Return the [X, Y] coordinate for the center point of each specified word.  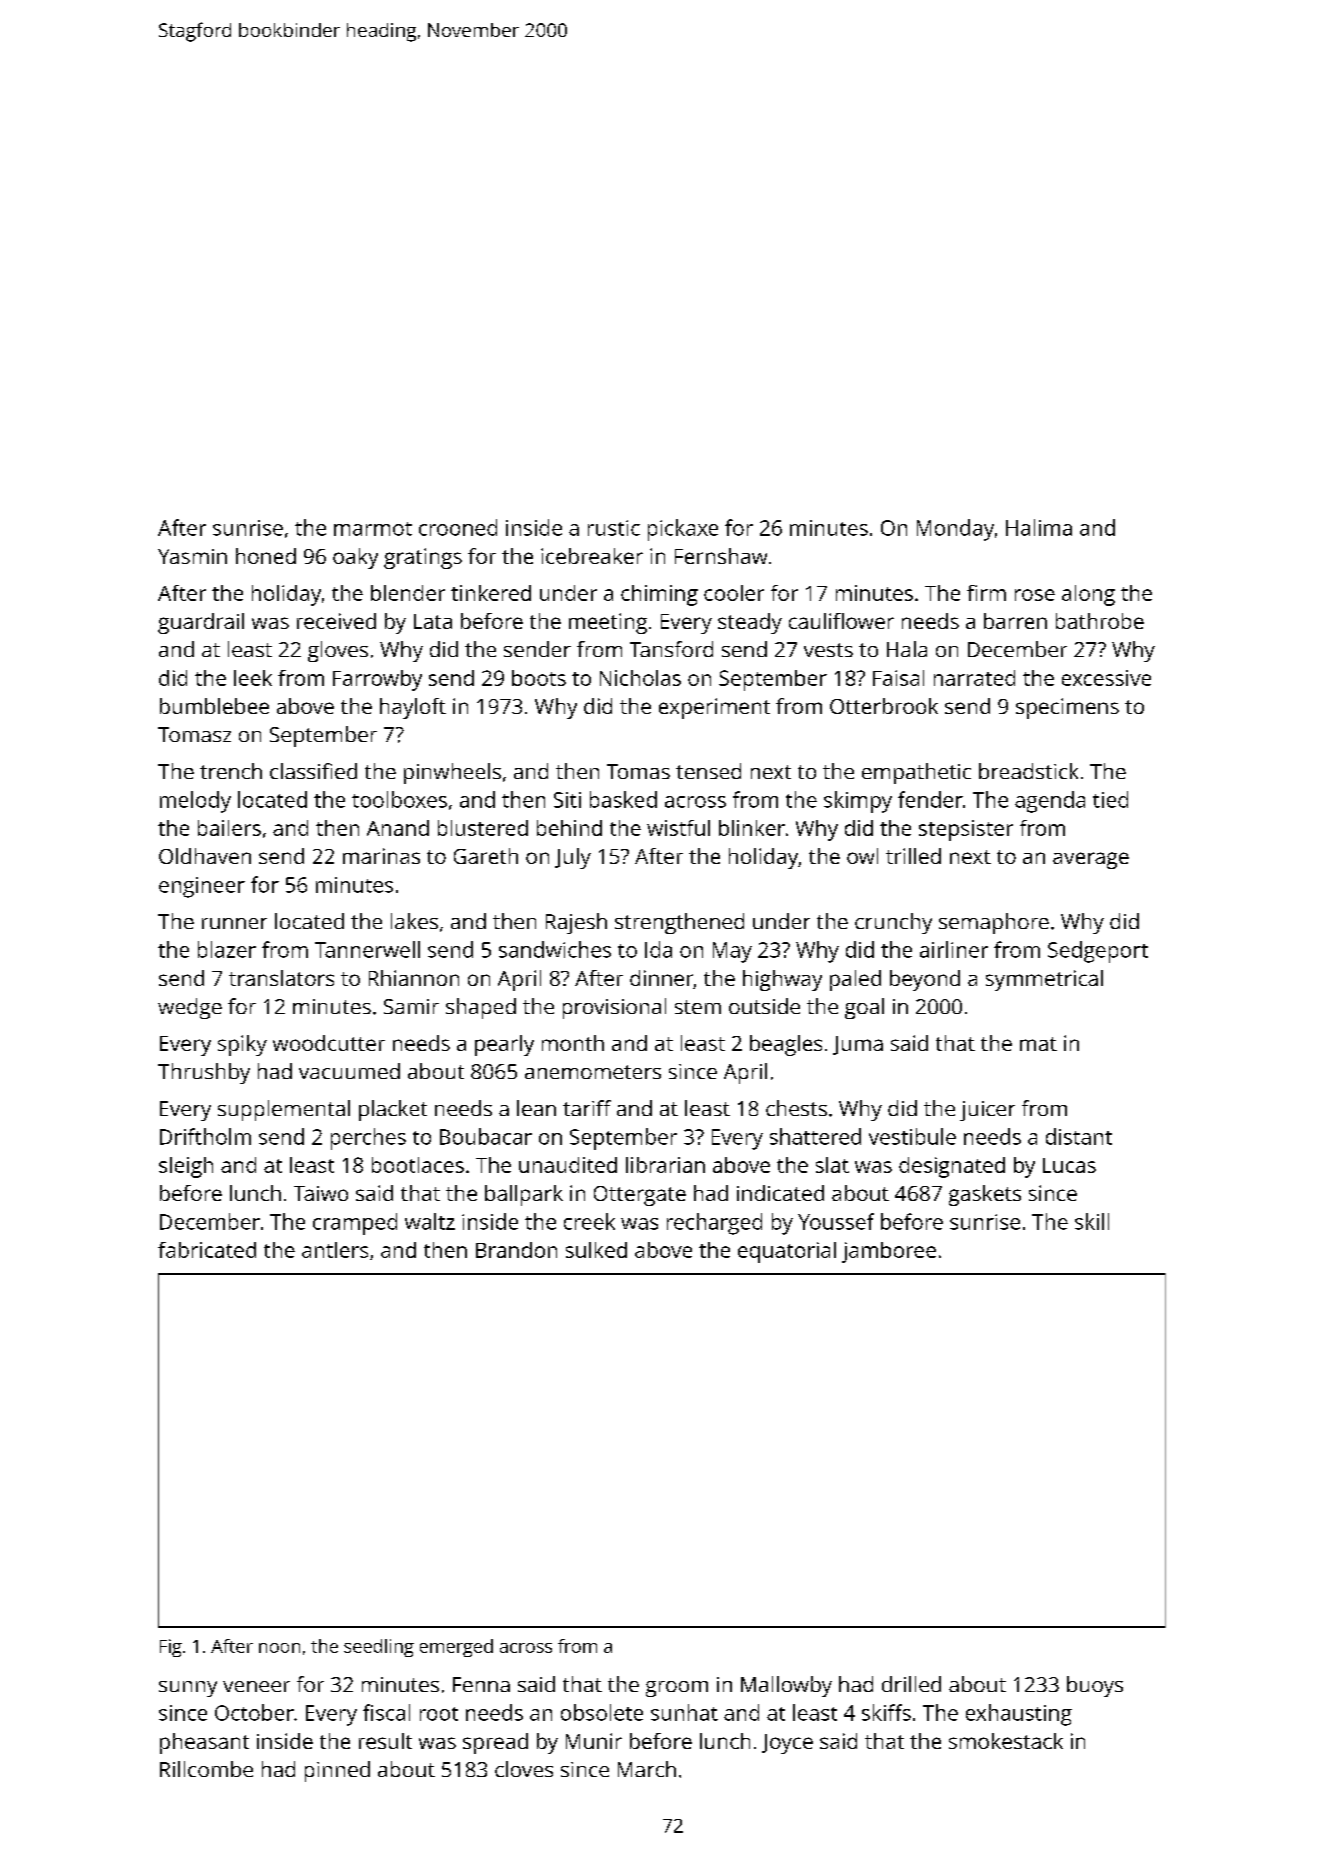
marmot [373, 529]
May [732, 952]
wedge [190, 1008]
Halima [1039, 527]
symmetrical [1044, 980]
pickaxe [683, 530]
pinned [337, 1771]
